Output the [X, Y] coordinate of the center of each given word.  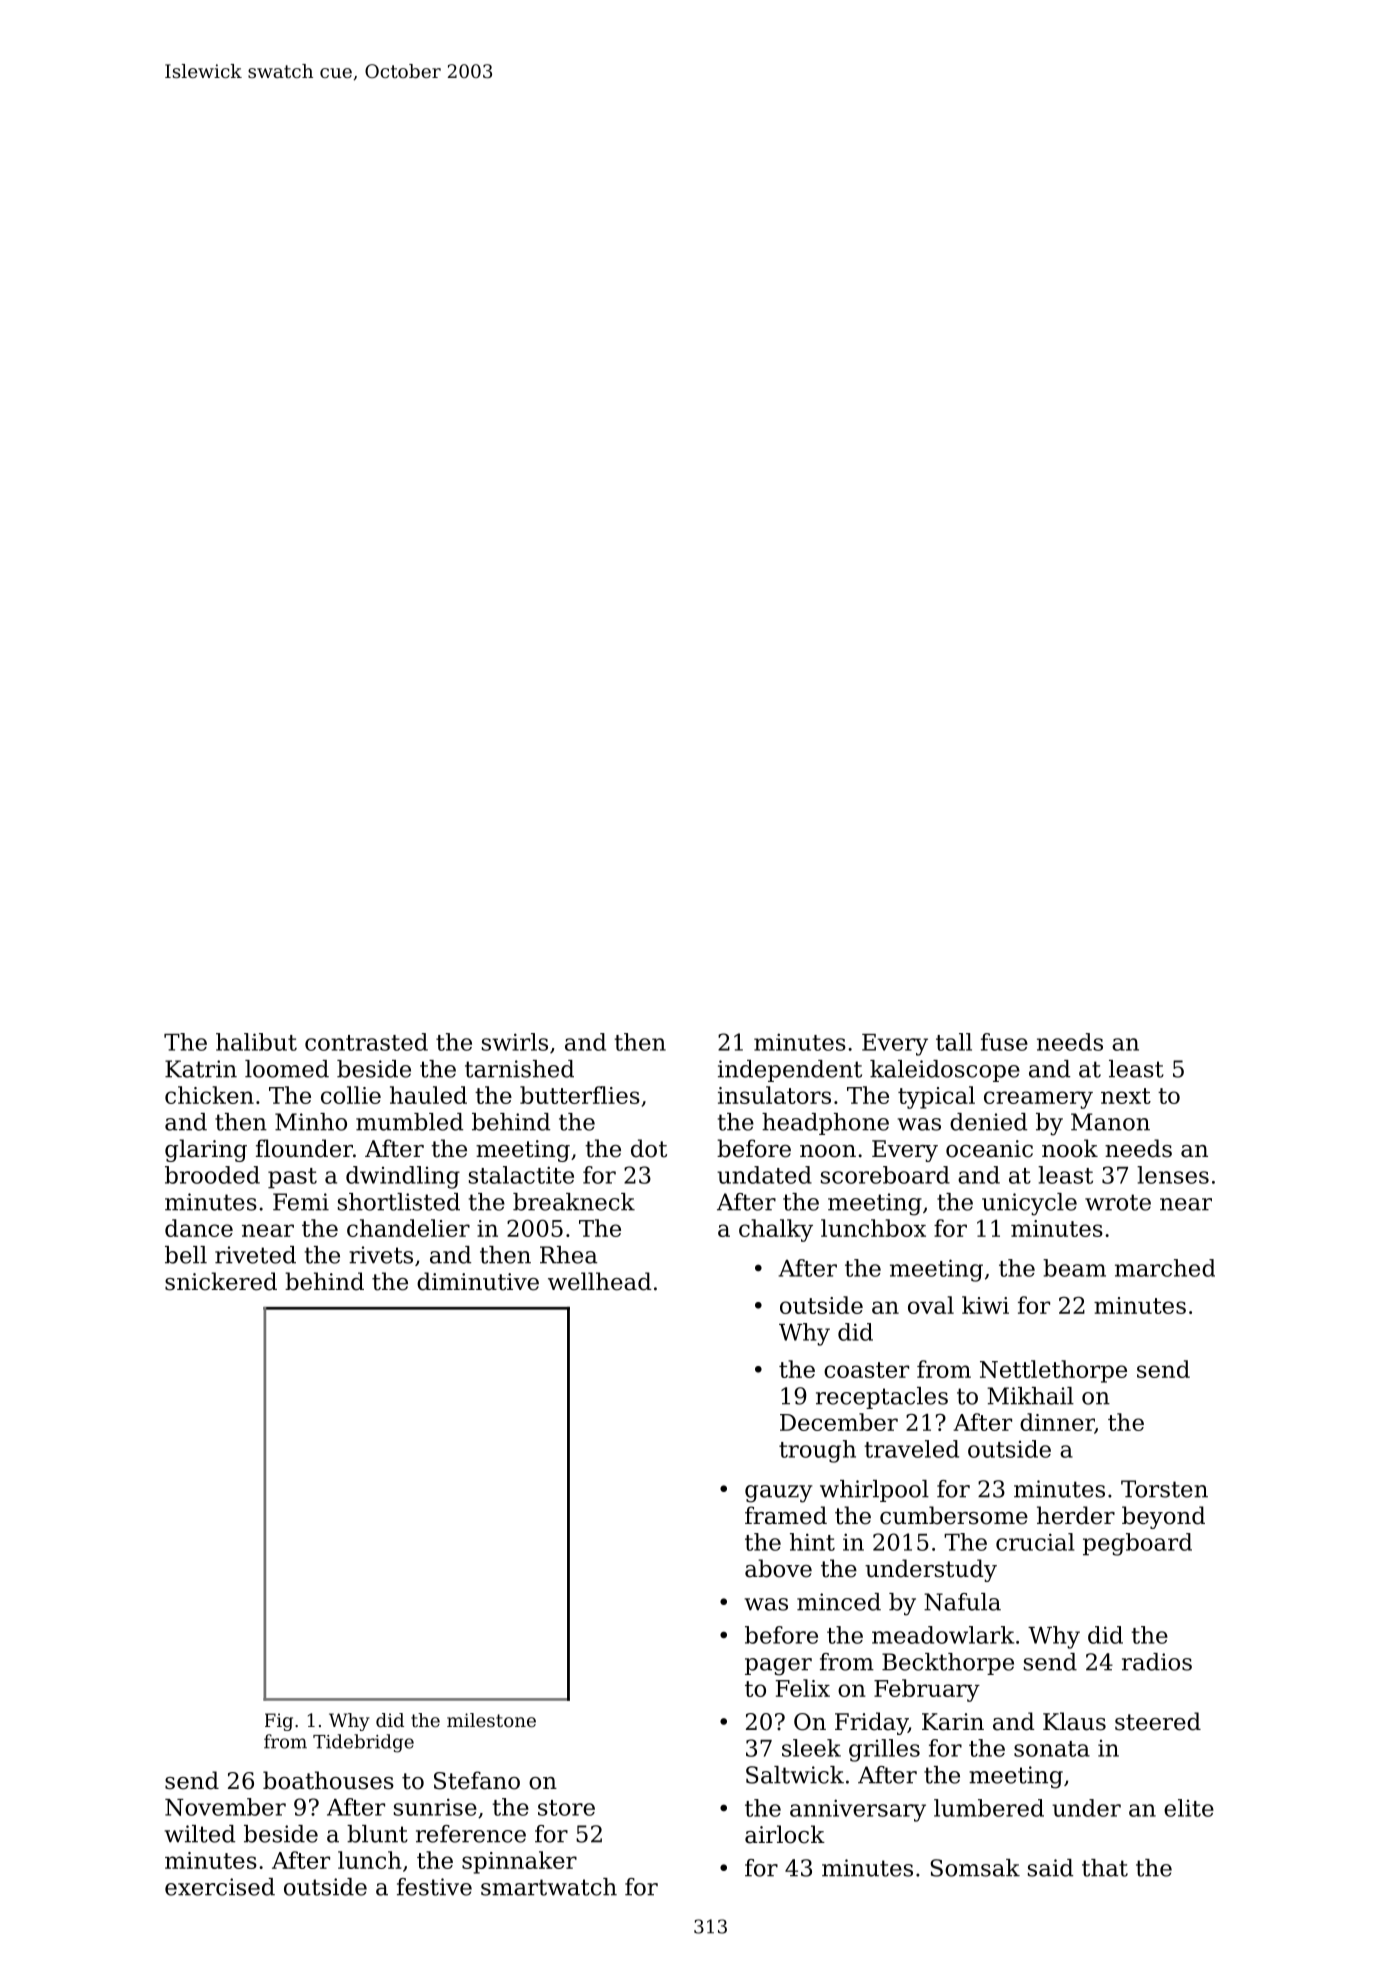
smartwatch [549, 1887]
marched [1165, 1268]
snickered [221, 1281]
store [566, 1808]
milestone [491, 1720]
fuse [1004, 1042]
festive [434, 1887]
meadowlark [943, 1635]
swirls [515, 1042]
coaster [866, 1370]
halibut [256, 1042]
